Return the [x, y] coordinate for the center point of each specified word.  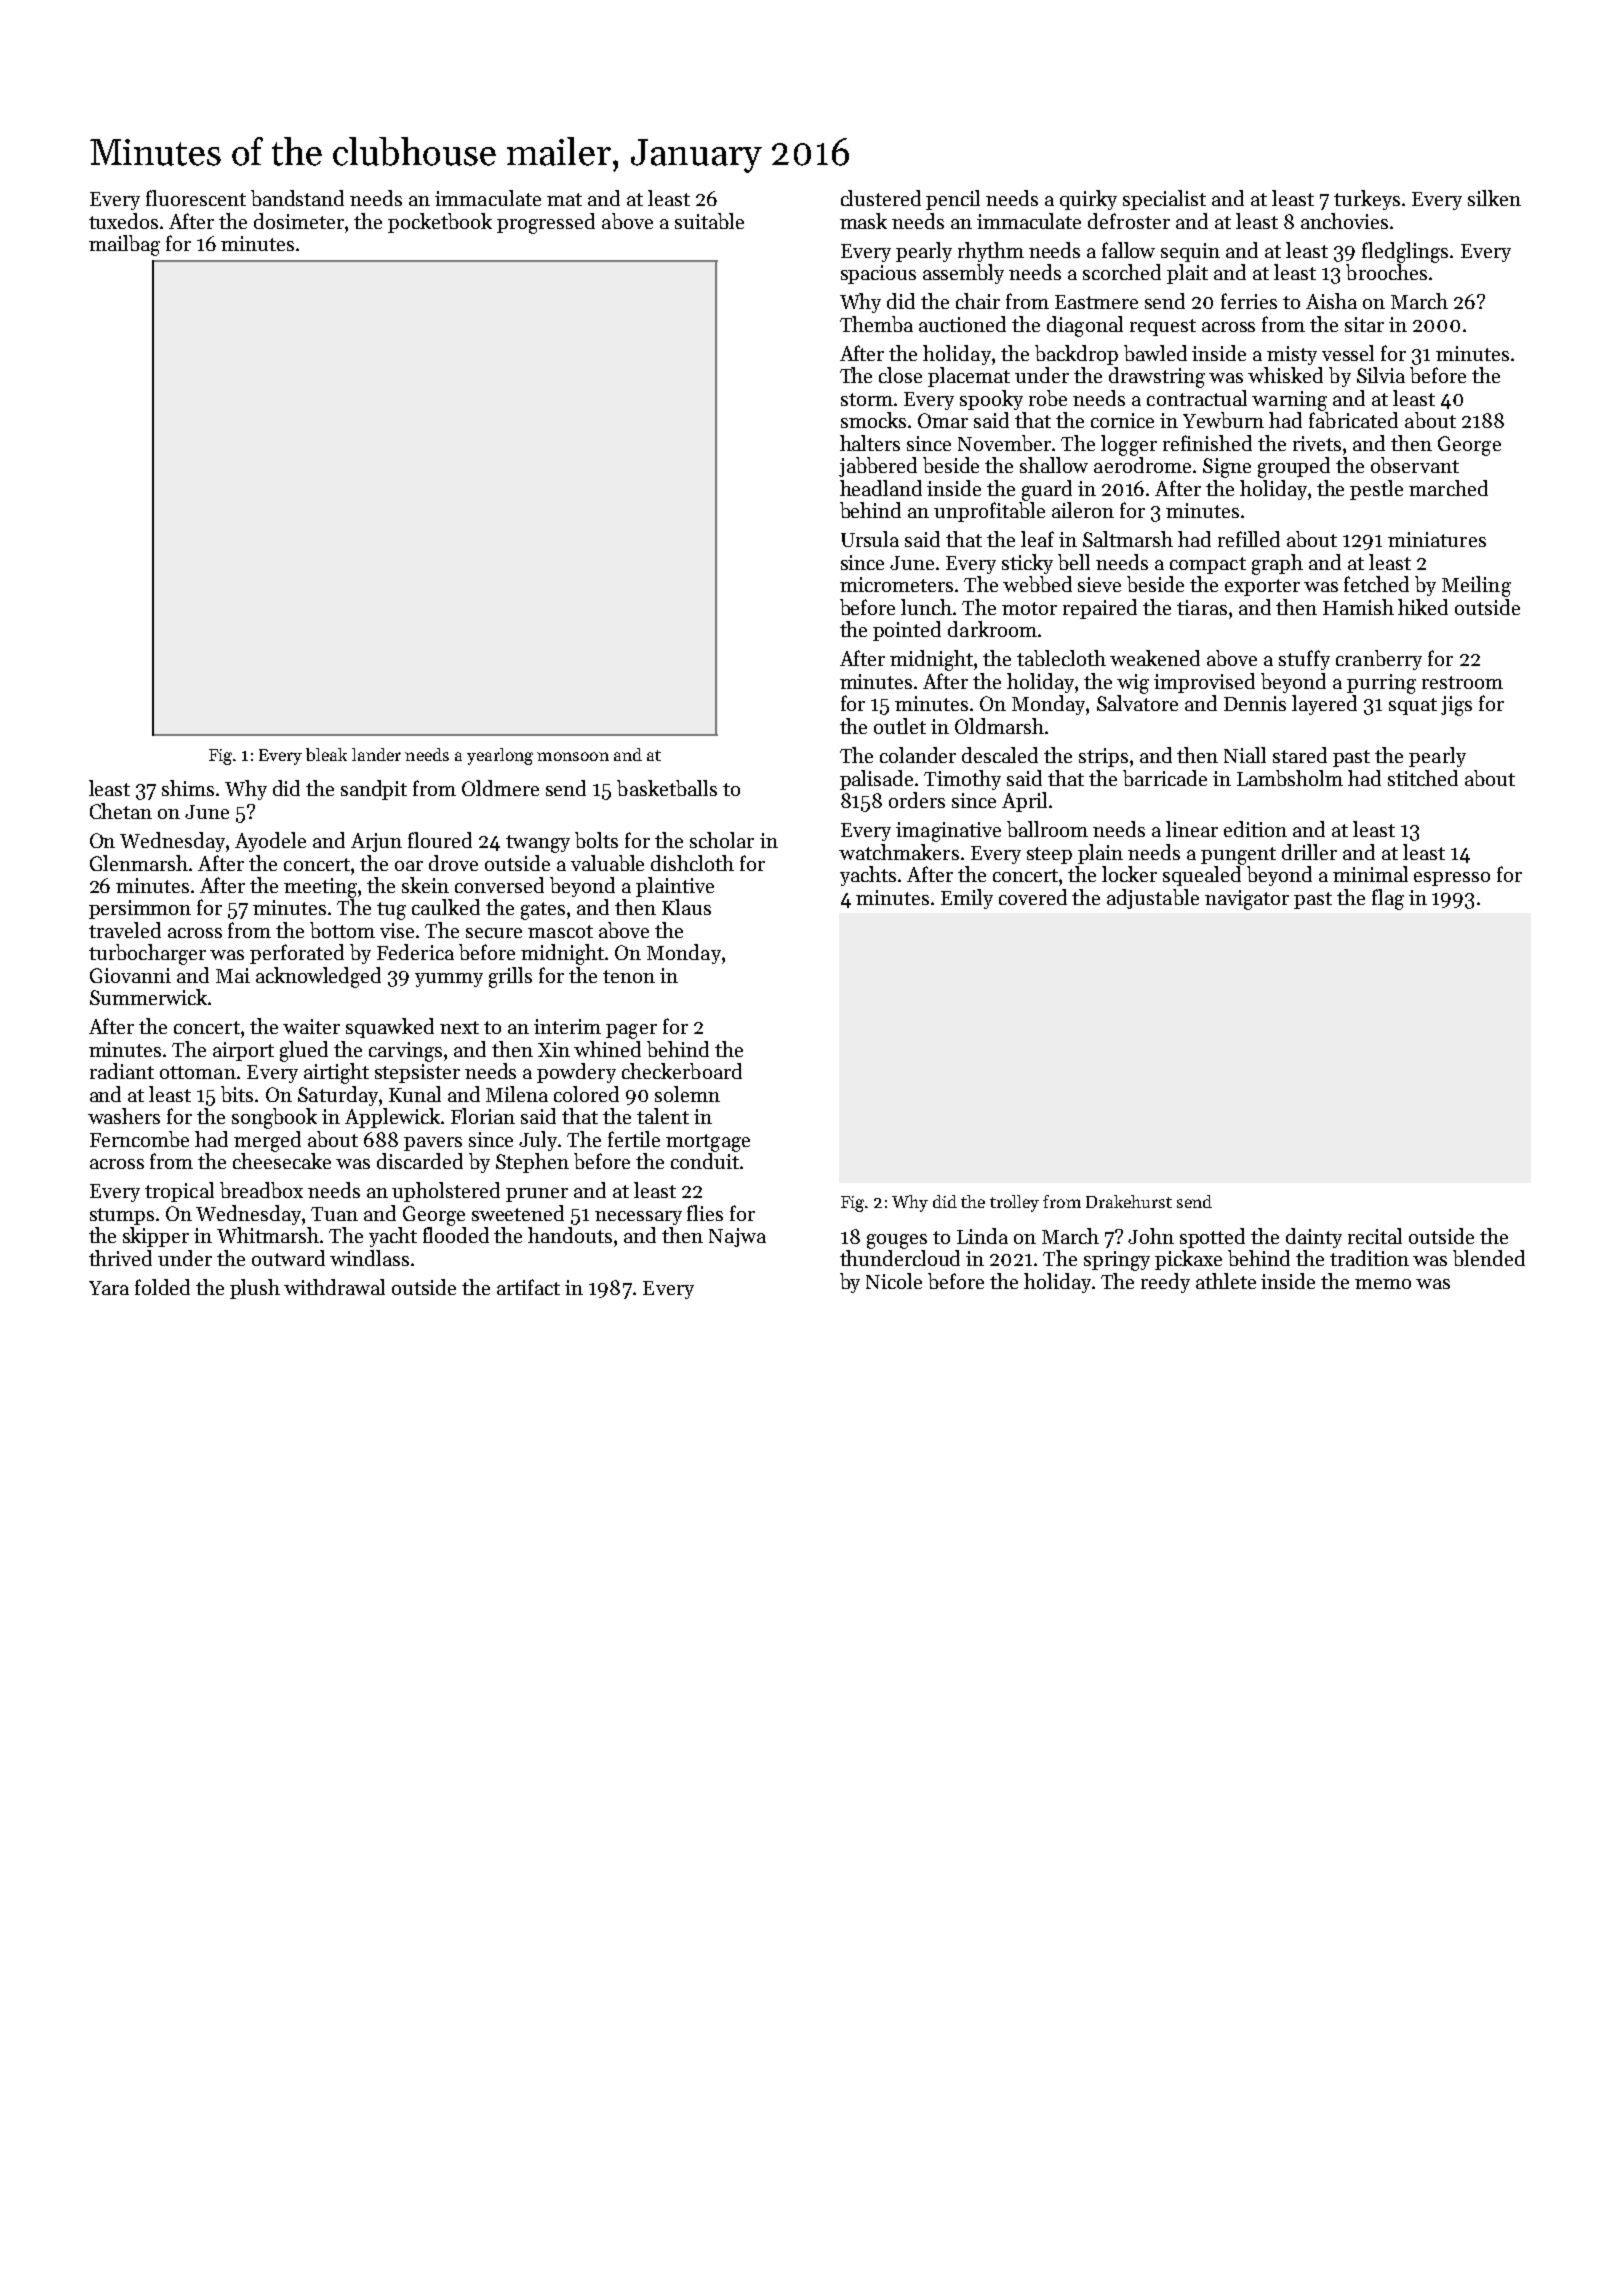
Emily [967, 899]
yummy [449, 980]
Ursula [870, 539]
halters [870, 443]
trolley [1014, 1203]
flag [1388, 899]
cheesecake [282, 1161]
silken [1494, 198]
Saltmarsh [1128, 539]
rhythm [991, 252]
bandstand [297, 198]
